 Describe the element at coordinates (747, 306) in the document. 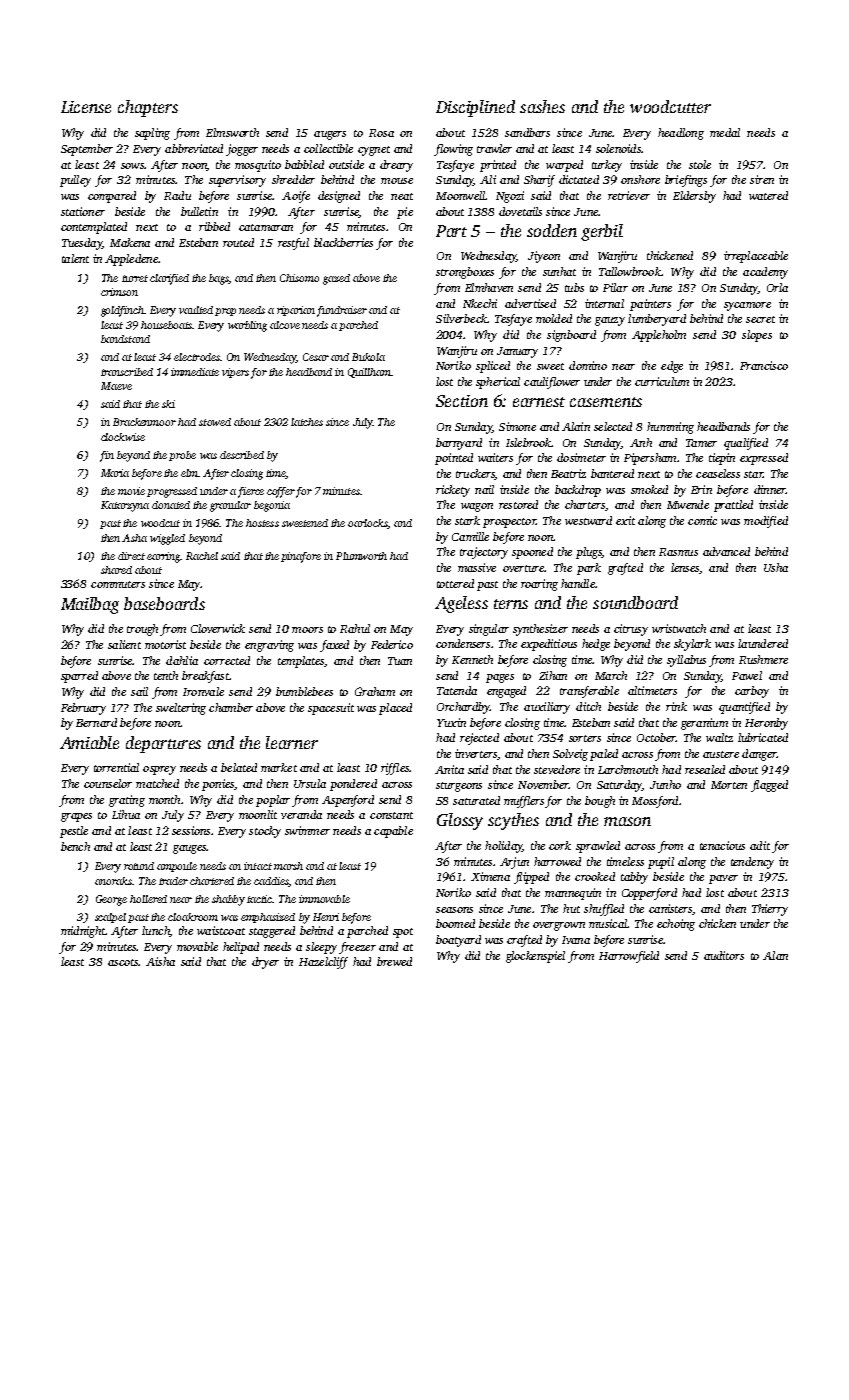

I see `sycamore` at that location.
